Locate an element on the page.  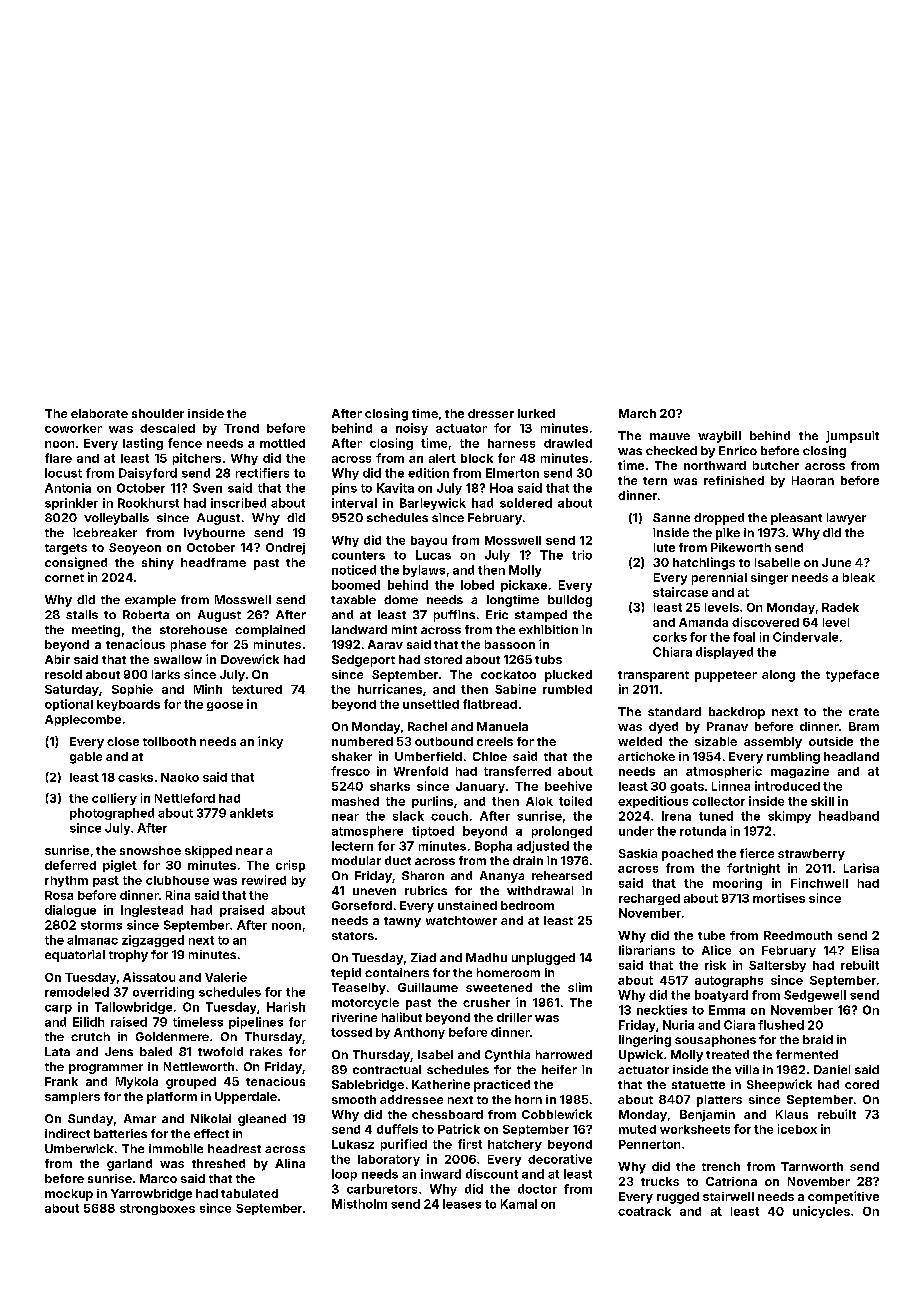
coworker is located at coordinates (73, 428).
